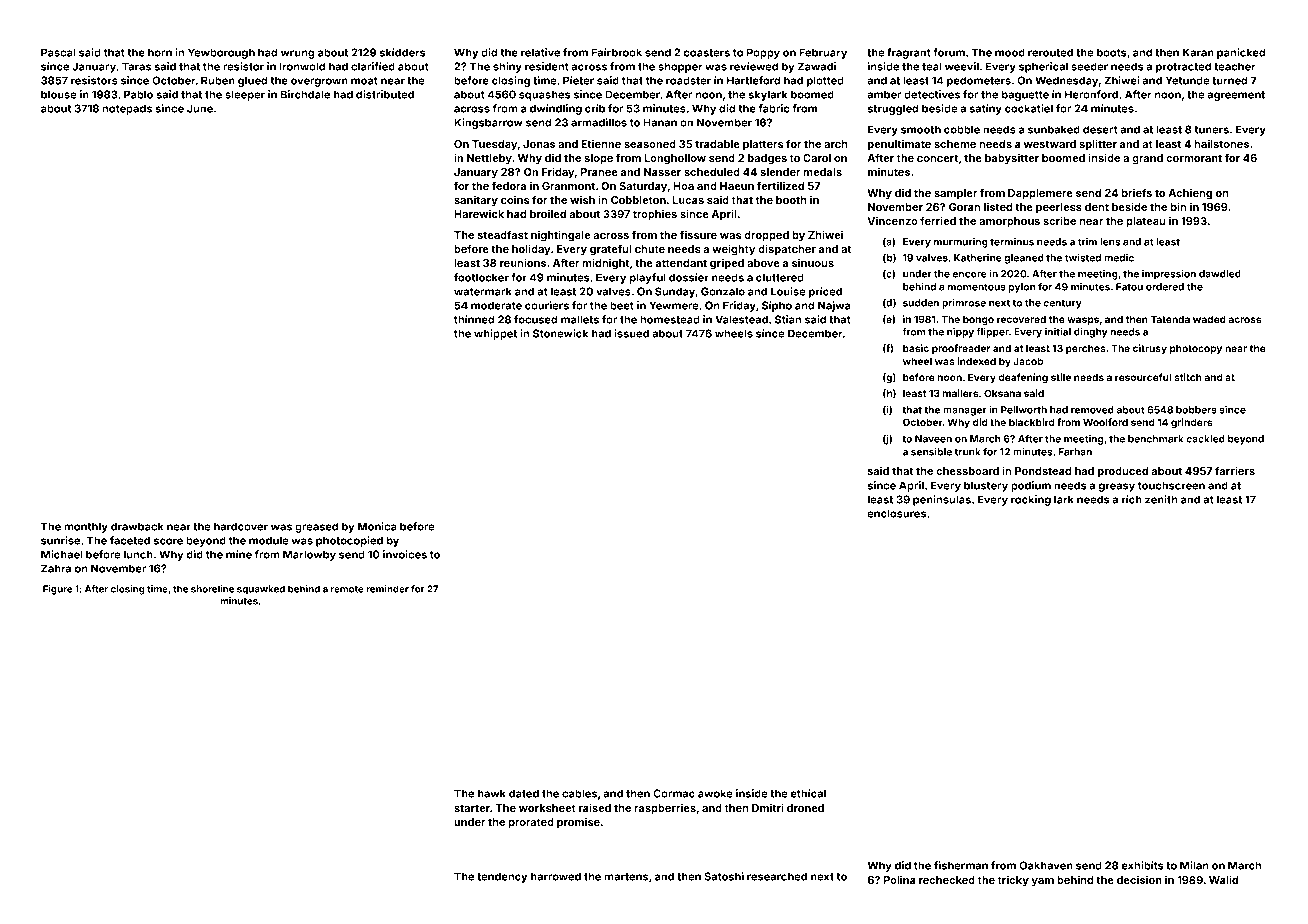 This image has height=924, width=1308. Describe the element at coordinates (556, 876) in the image. I see `harrowed` at that location.
